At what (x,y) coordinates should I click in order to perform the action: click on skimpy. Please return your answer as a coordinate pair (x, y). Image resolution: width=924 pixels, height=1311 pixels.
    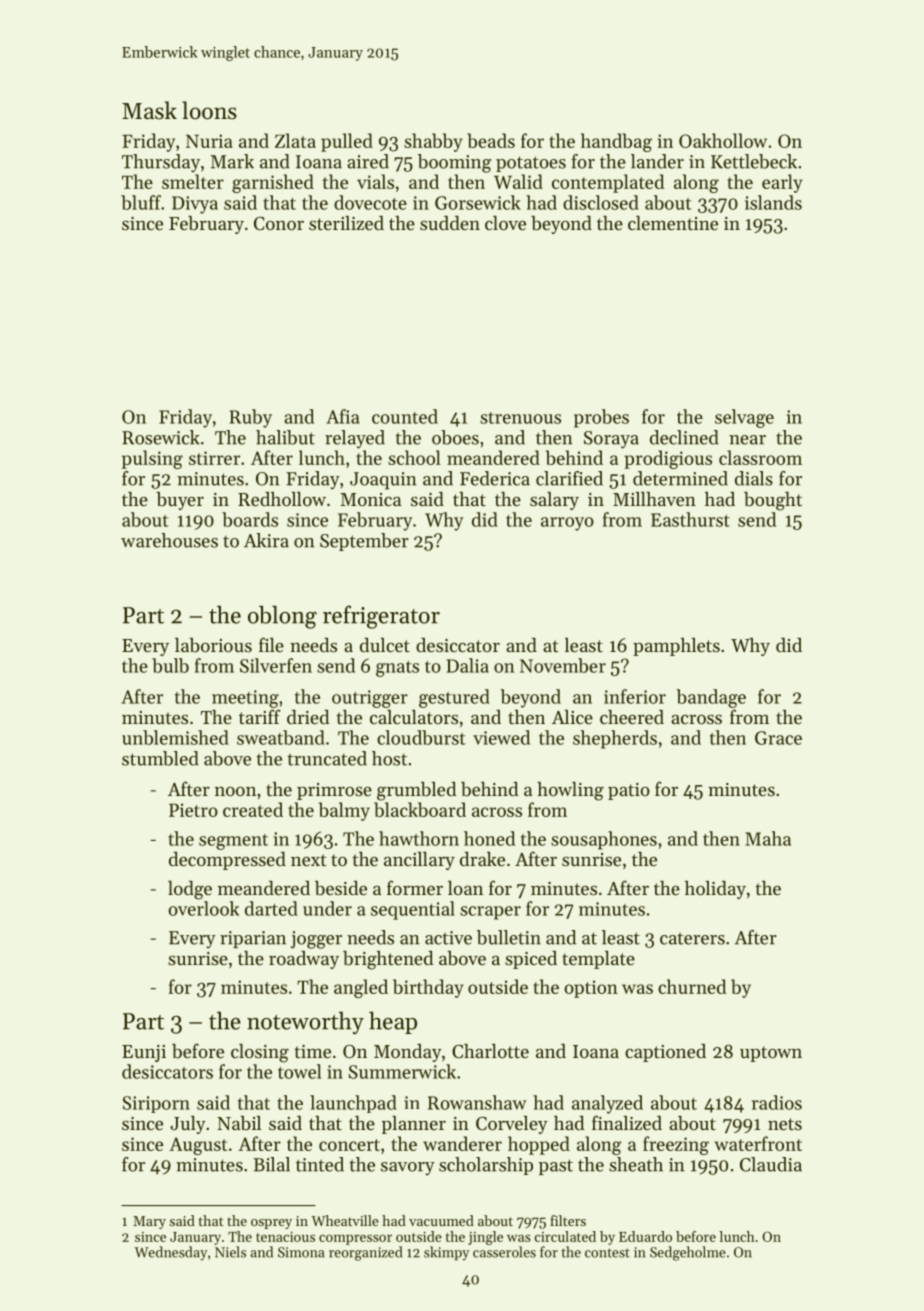
    Looking at the image, I should click on (446, 1253).
